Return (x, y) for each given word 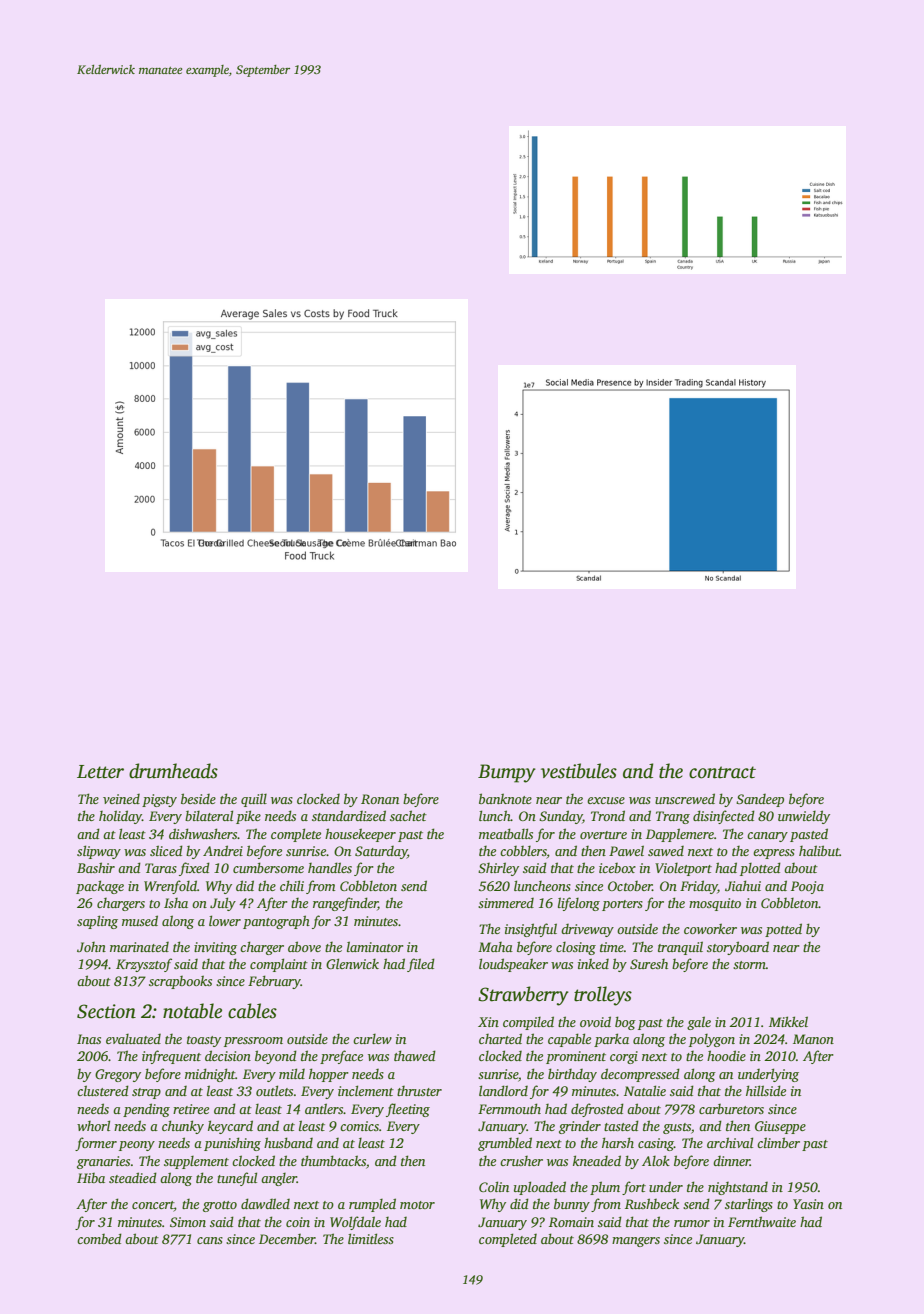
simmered (506, 903)
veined (121, 799)
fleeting (408, 1110)
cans (210, 1240)
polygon (712, 1040)
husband (288, 1142)
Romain (571, 1222)
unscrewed (685, 798)
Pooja (807, 887)
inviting (215, 948)
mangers (636, 1242)
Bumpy (507, 773)
